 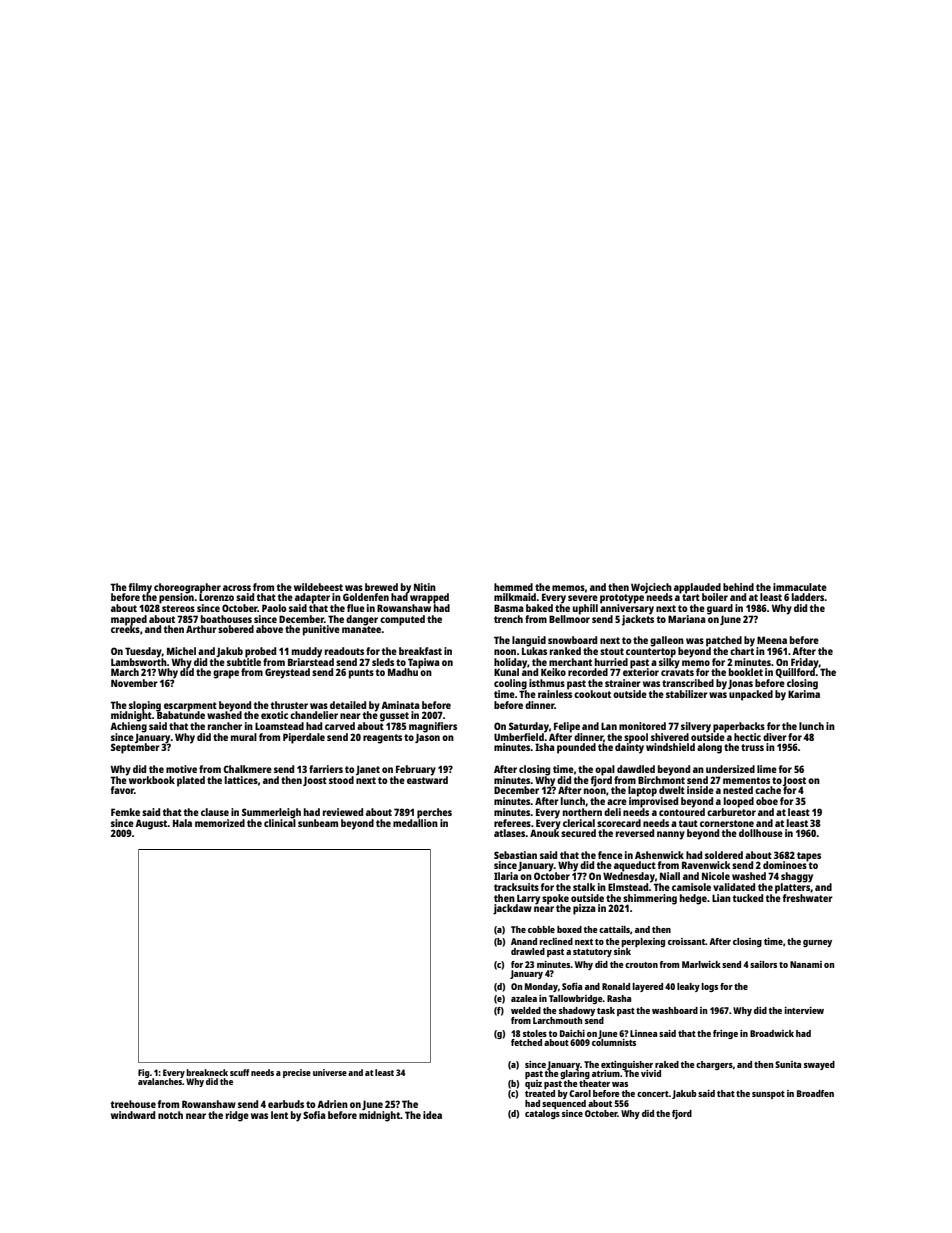 I want to click on notch, so click(x=170, y=1115).
